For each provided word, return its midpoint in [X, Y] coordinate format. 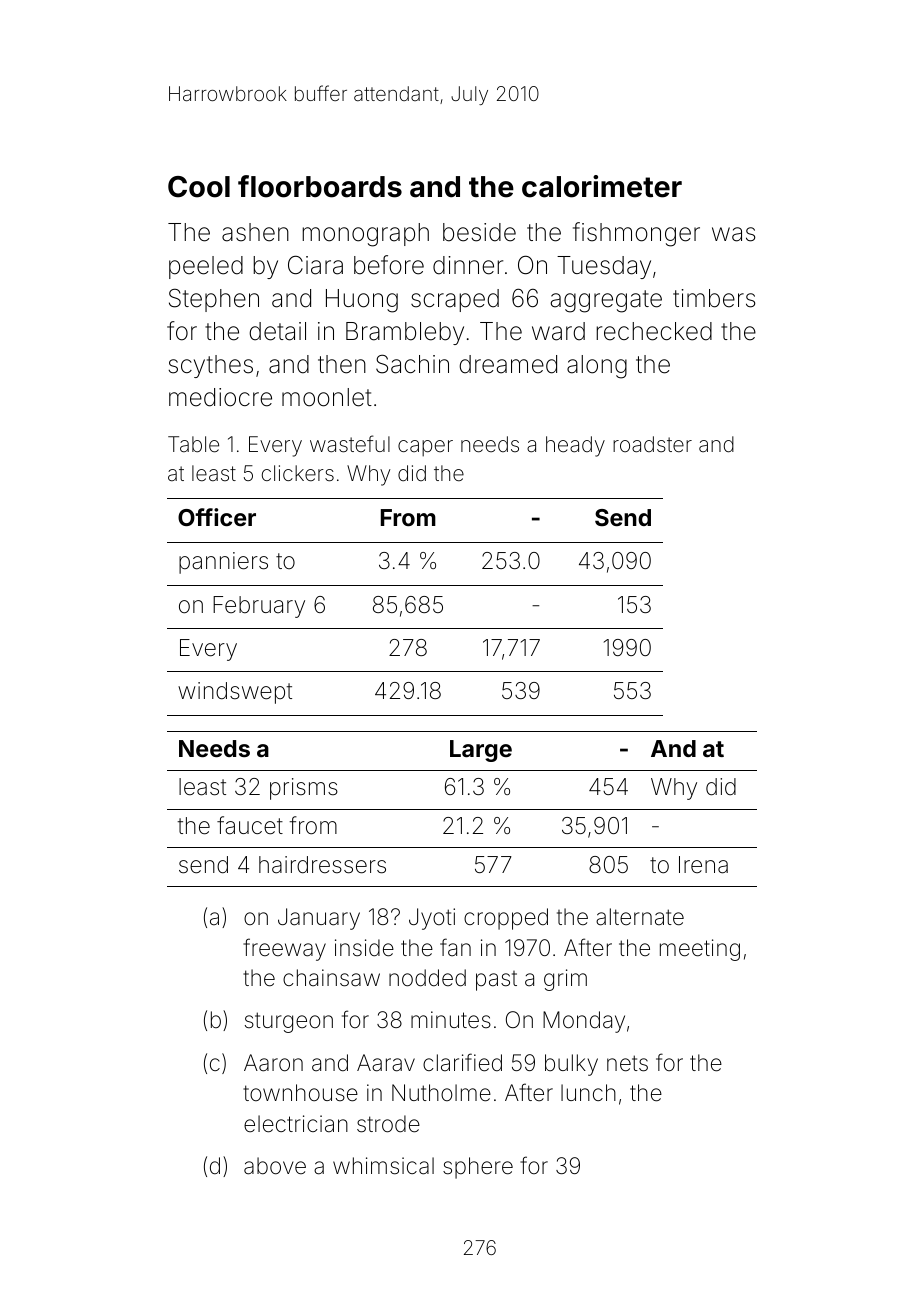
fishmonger [636, 234]
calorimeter [602, 186]
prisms [304, 789]
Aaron [273, 1063]
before [389, 265]
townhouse [300, 1093]
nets [627, 1063]
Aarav [386, 1063]
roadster [652, 444]
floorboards [320, 186]
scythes [210, 366]
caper [425, 448]
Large [481, 751]
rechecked [654, 331]
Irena [703, 865]
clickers [298, 473]
